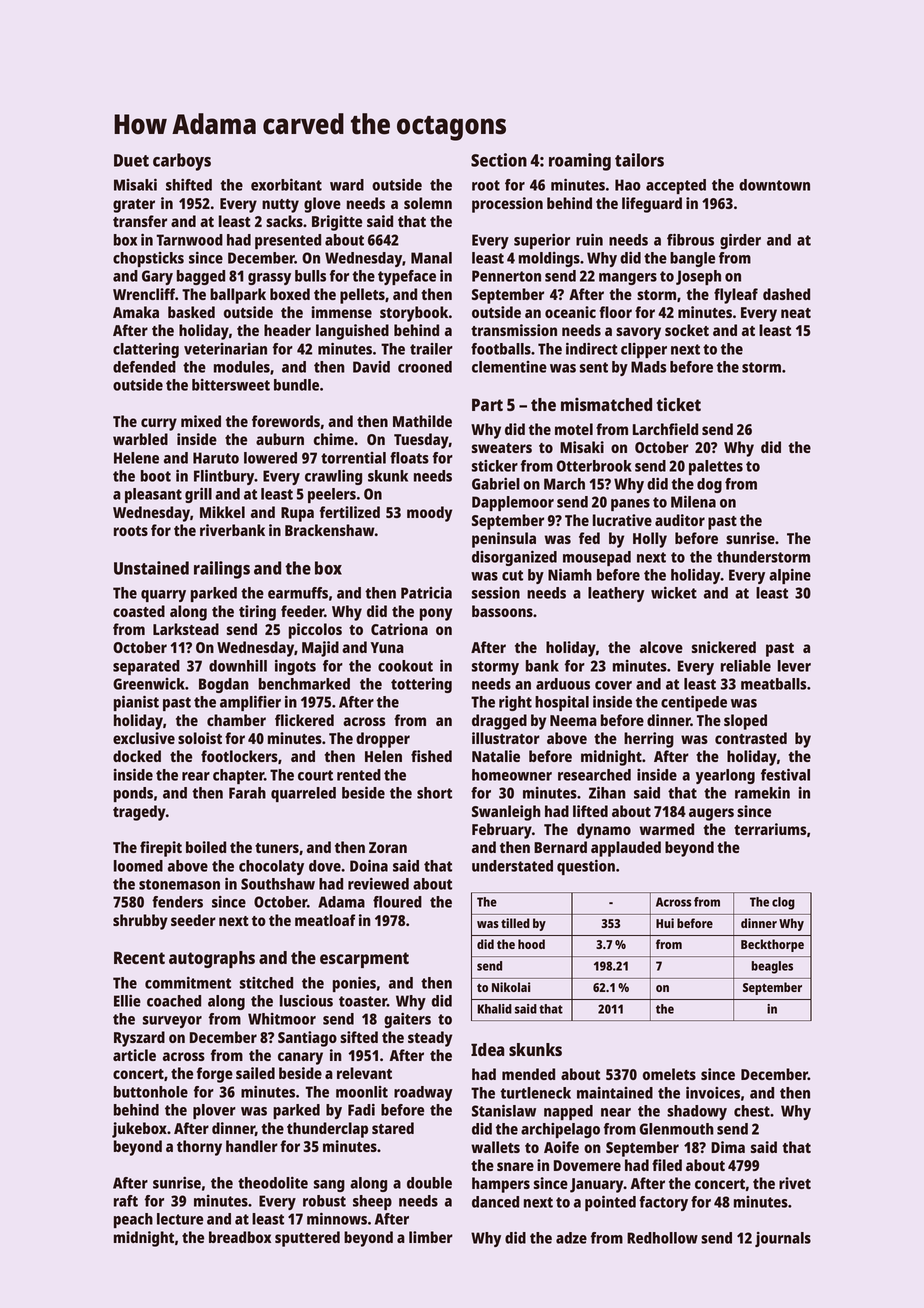 This image has height=1308, width=924. Describe the element at coordinates (383, 740) in the image. I see `dropper` at that location.
